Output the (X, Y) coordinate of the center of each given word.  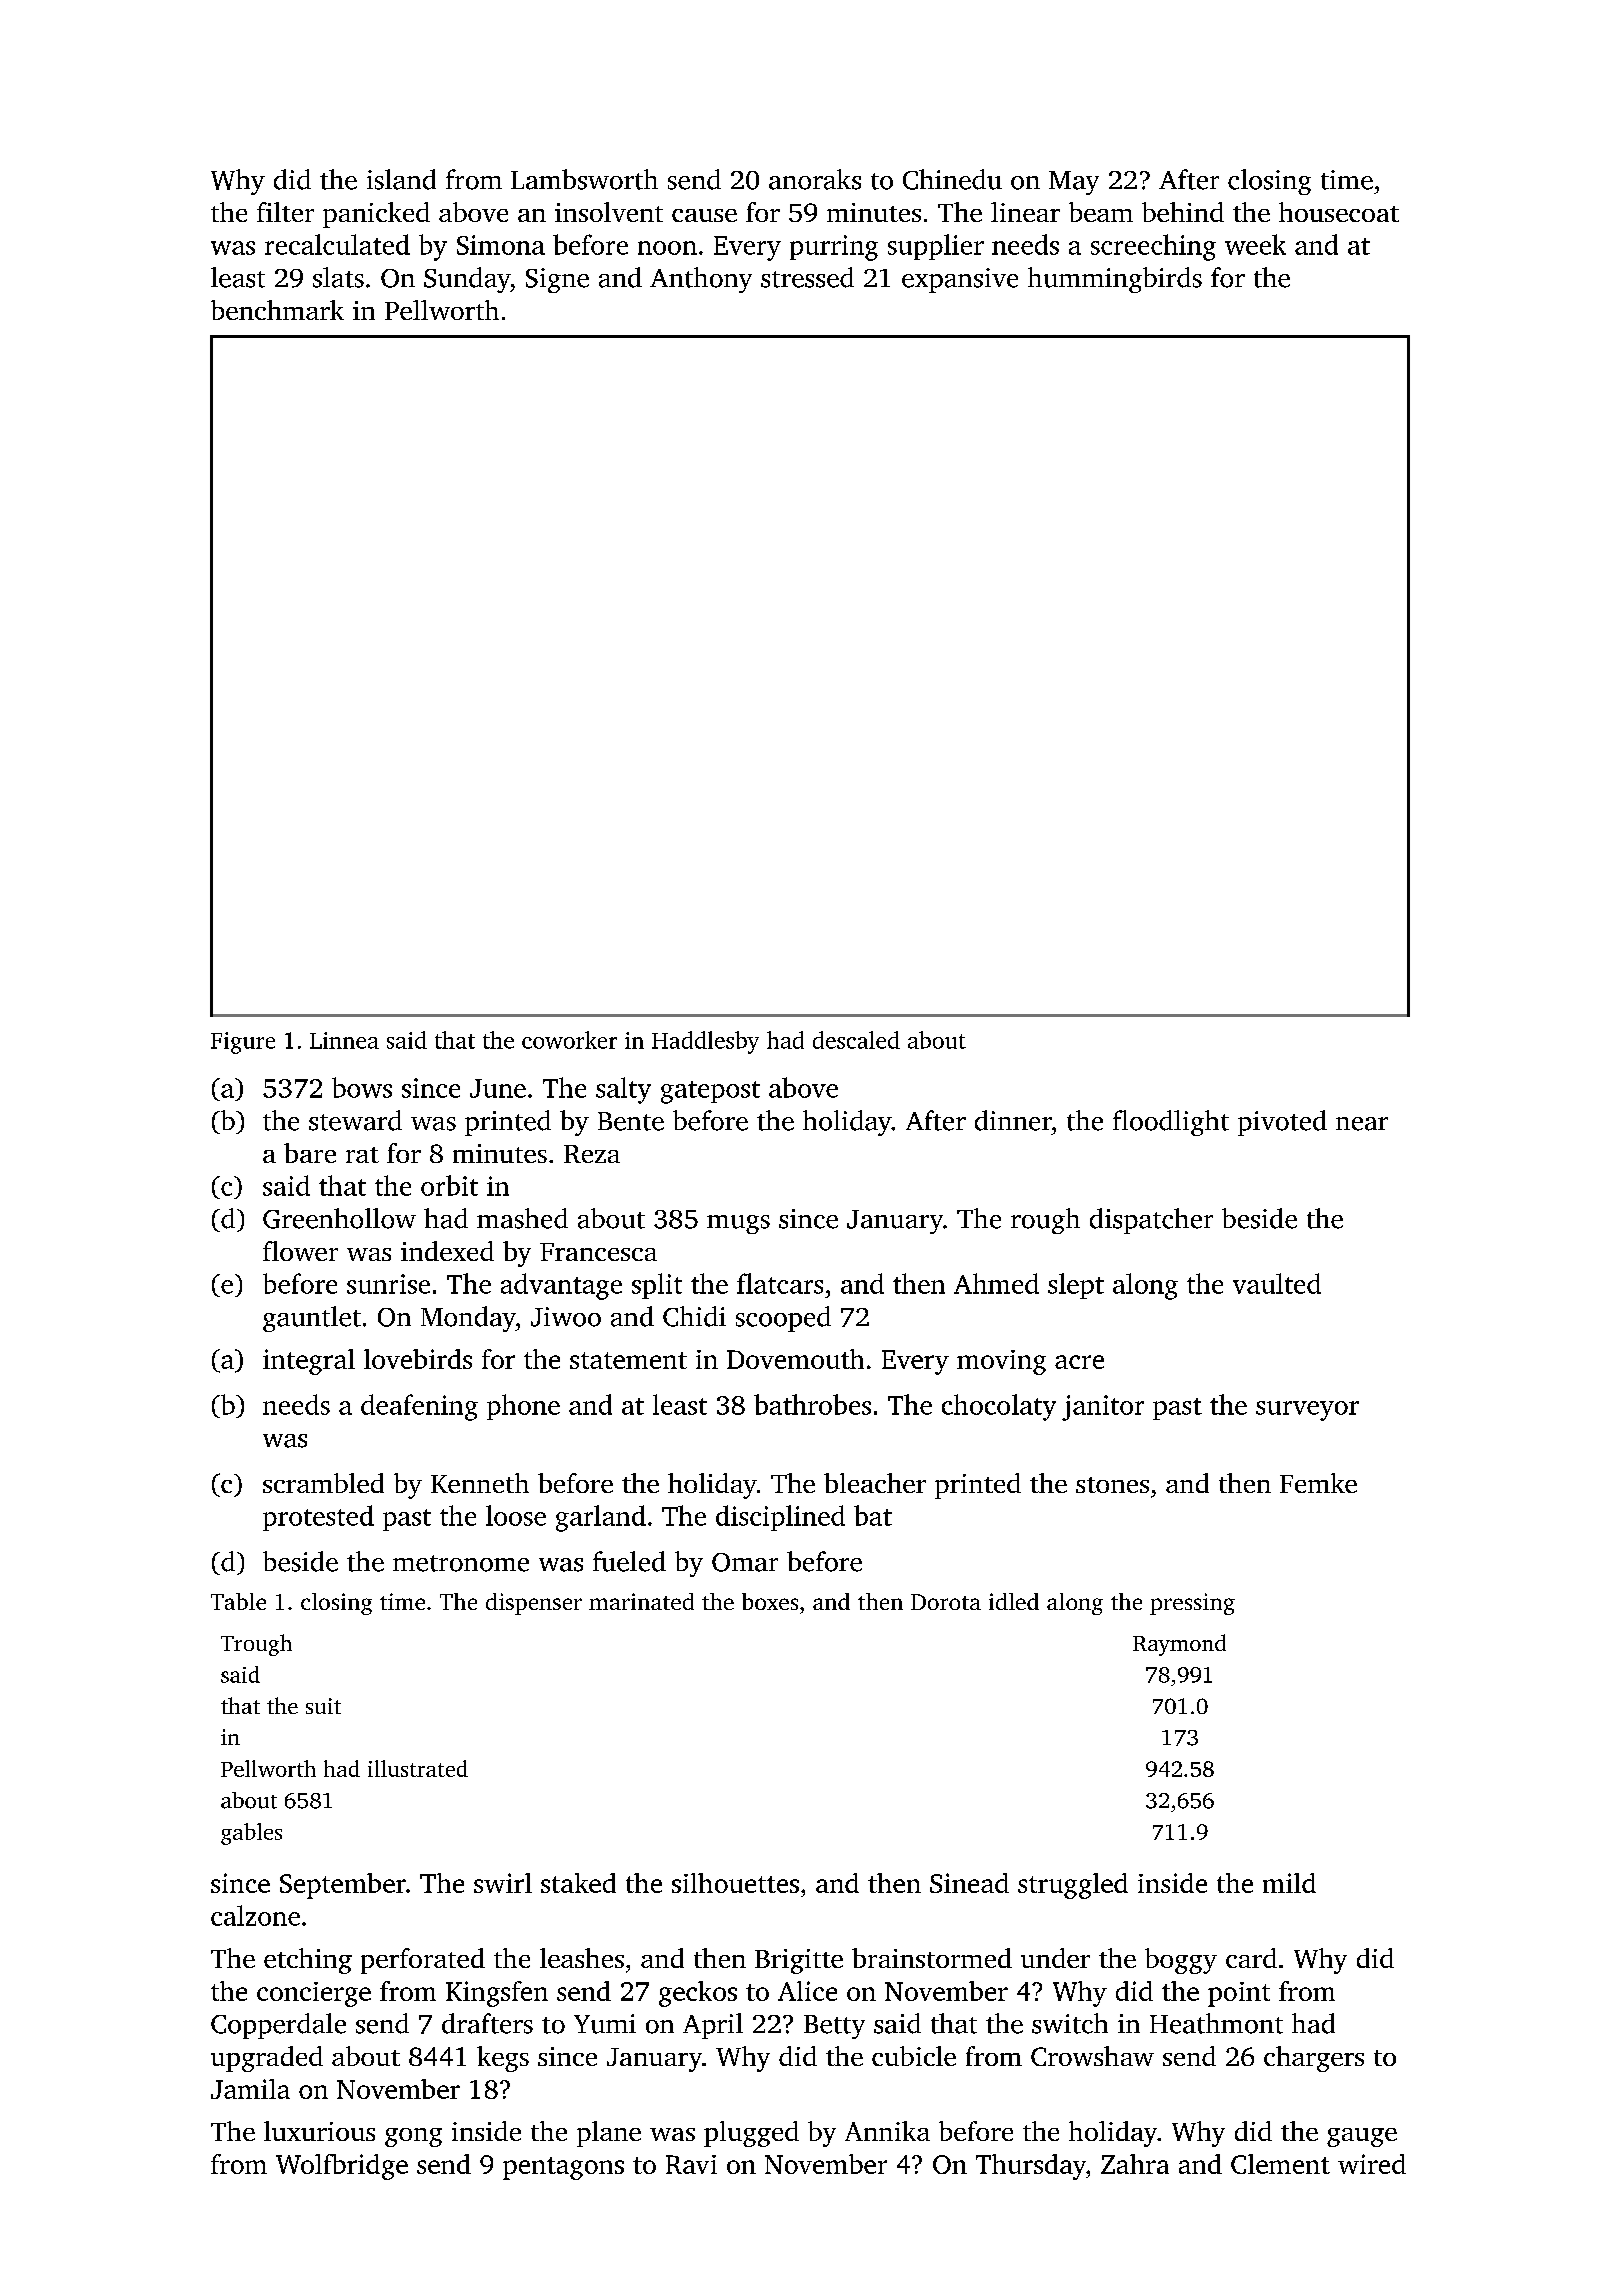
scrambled (323, 1483)
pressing (1192, 1604)
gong (413, 2137)
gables (251, 1834)
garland (601, 1518)
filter (285, 212)
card (1251, 1958)
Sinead (969, 1883)
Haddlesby (705, 1042)
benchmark (277, 310)
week (1255, 244)
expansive (960, 280)
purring (834, 248)
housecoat (1339, 212)
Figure (243, 1043)
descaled (856, 1040)
